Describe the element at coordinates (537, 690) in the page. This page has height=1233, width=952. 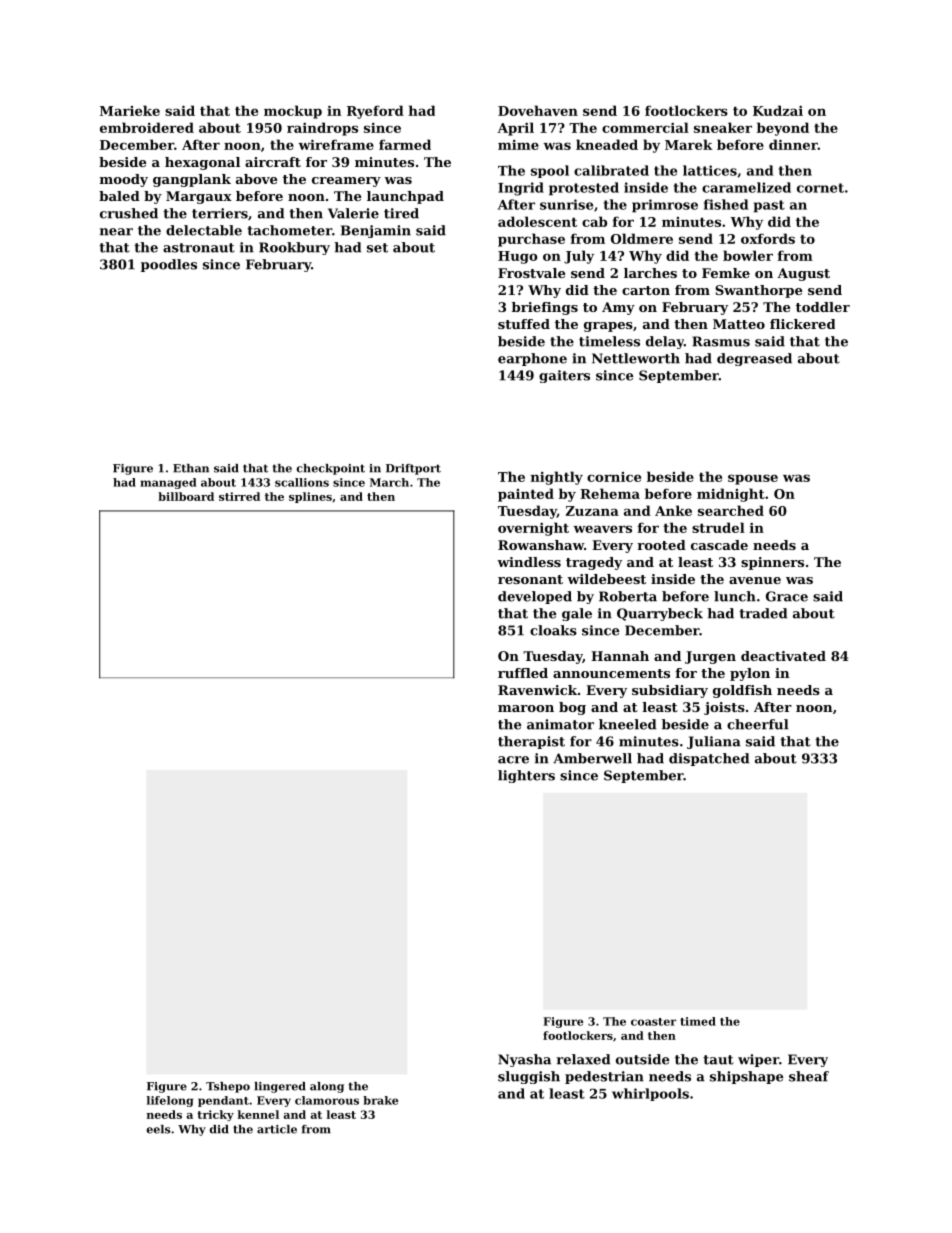
I see `Ravenwick` at that location.
